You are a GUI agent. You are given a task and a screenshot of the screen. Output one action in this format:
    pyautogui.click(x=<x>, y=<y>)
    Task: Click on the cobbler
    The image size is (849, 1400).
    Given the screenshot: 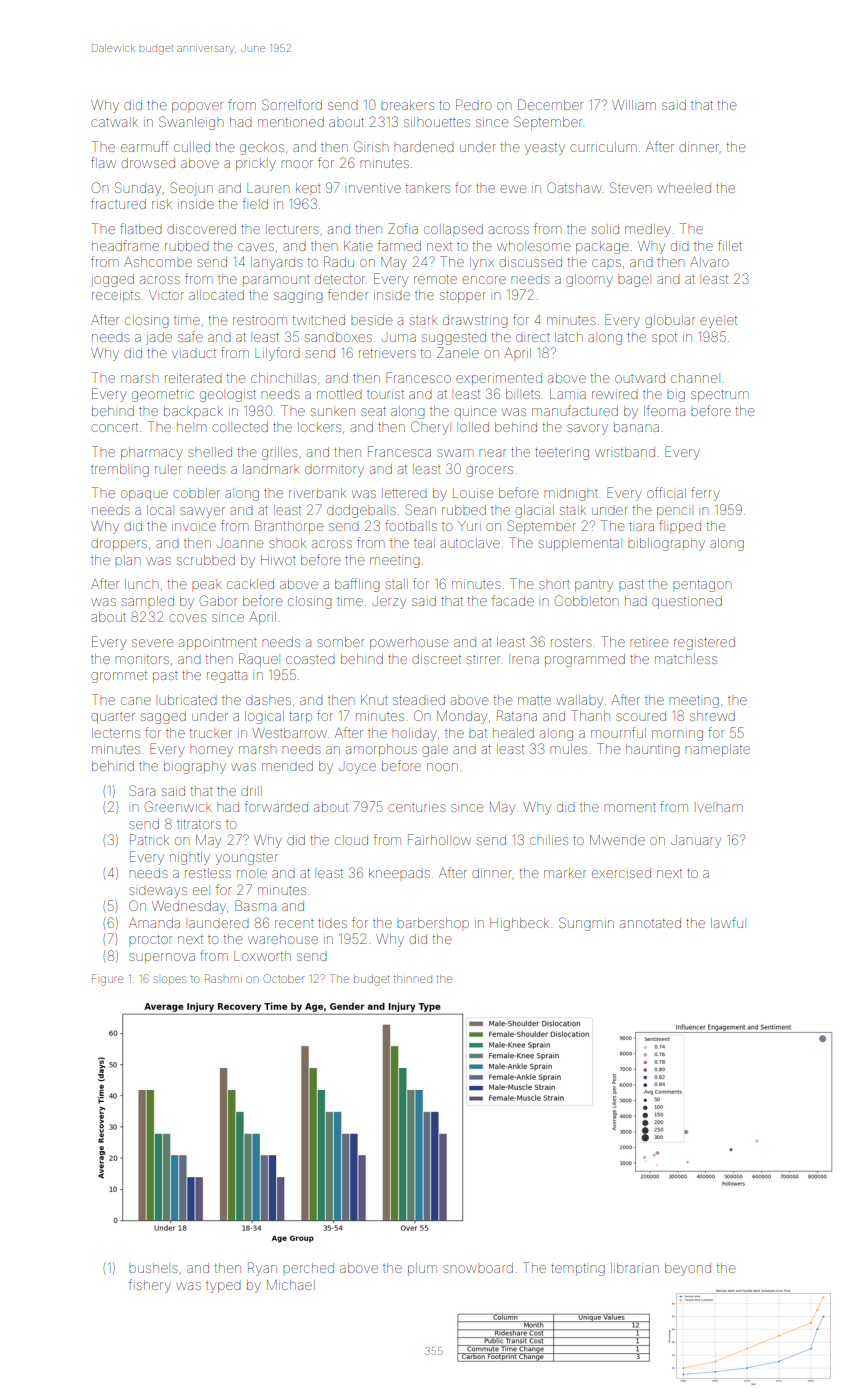 What is the action you would take?
    pyautogui.click(x=196, y=493)
